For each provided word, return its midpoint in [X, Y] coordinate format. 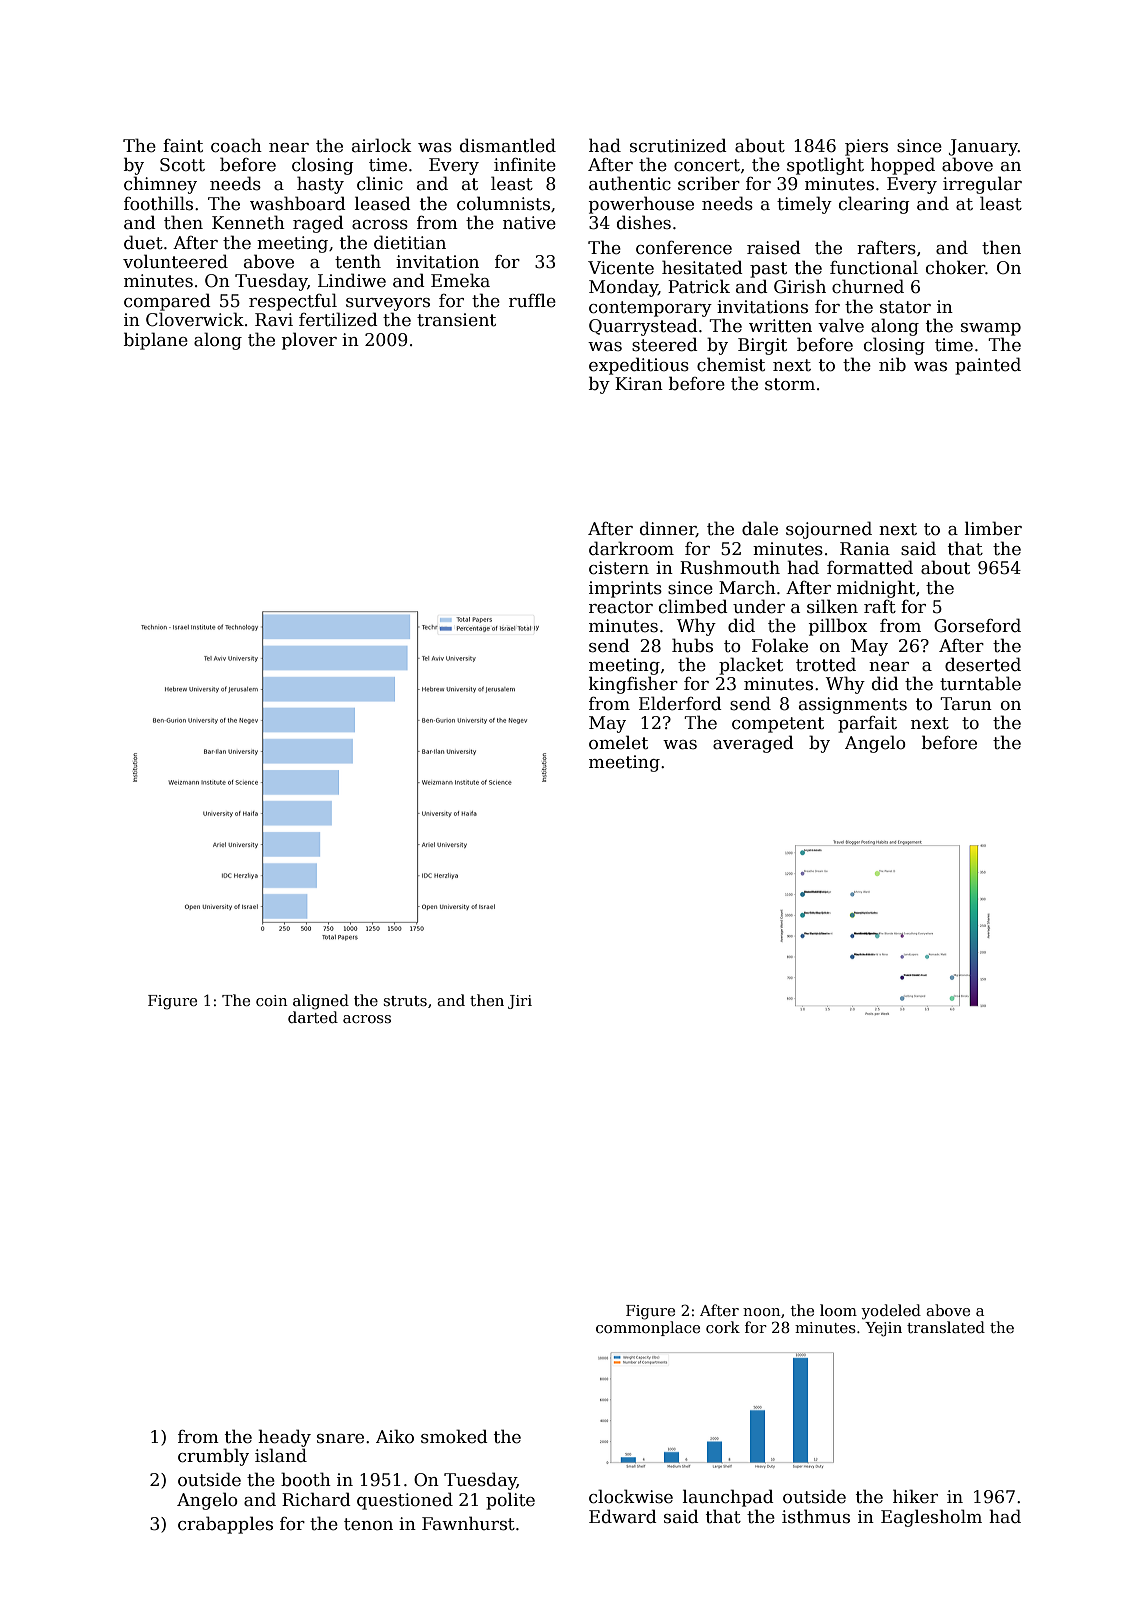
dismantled [508, 145]
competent [778, 725]
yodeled [891, 1312]
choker [955, 267]
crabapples [225, 1525]
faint [183, 146]
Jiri [520, 1002]
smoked [454, 1436]
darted [313, 1017]
